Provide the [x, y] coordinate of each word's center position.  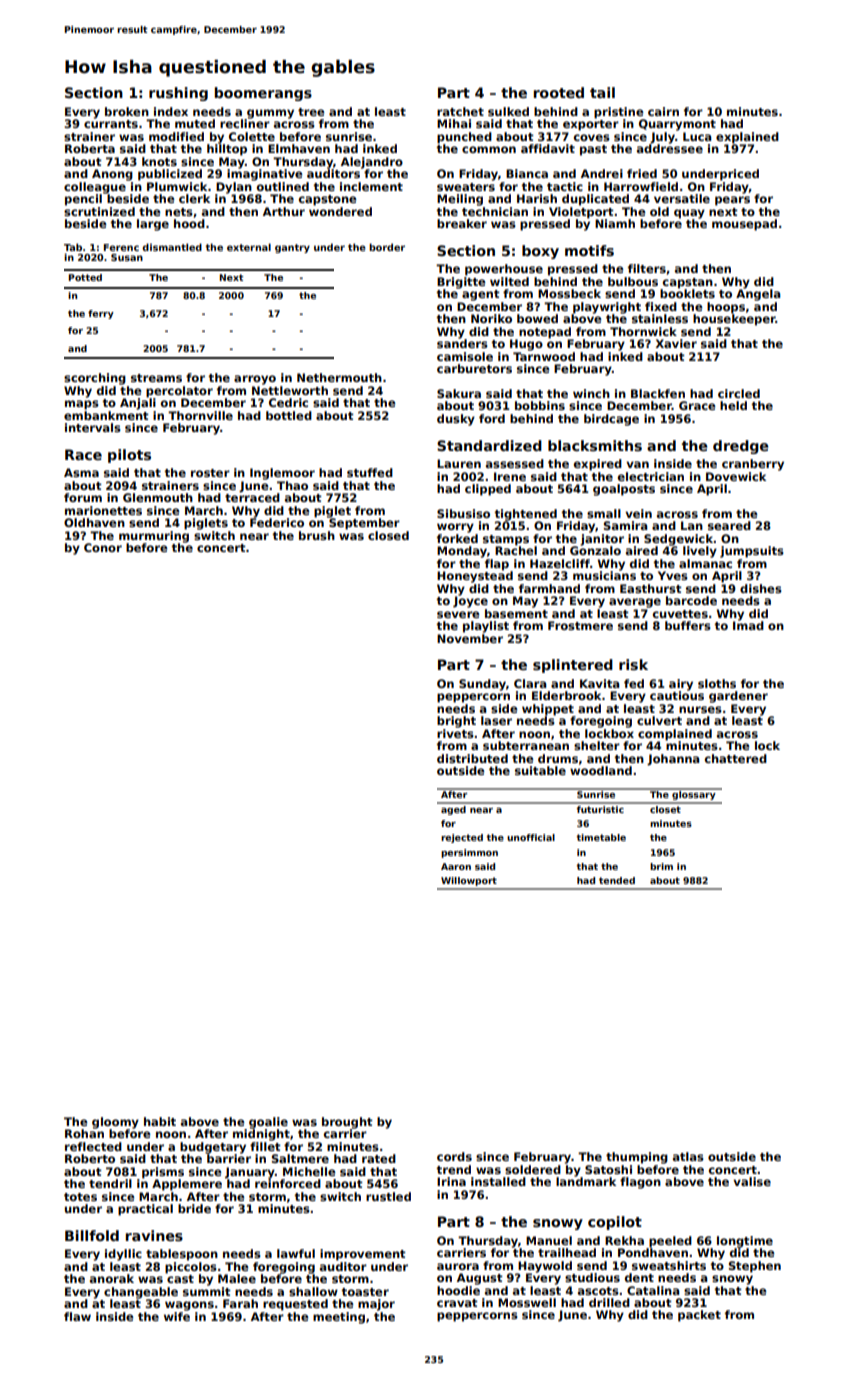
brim [661, 866]
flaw [77, 1316]
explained [747, 138]
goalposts [624, 490]
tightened [525, 515]
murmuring [154, 537]
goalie [268, 1123]
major [376, 1305]
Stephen [755, 1267]
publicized [170, 175]
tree [311, 112]
